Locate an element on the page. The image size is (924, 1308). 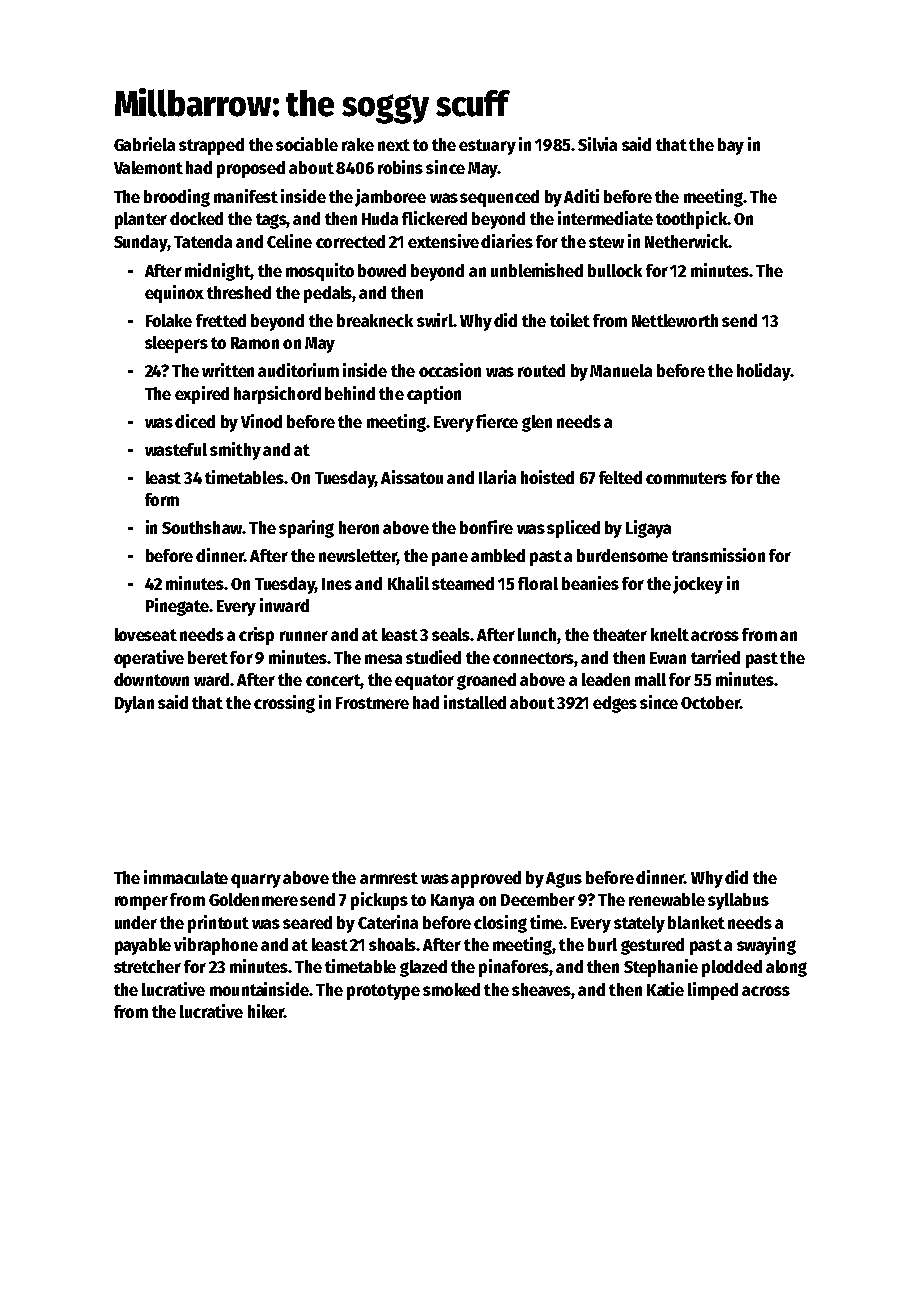
stately is located at coordinates (639, 924).
